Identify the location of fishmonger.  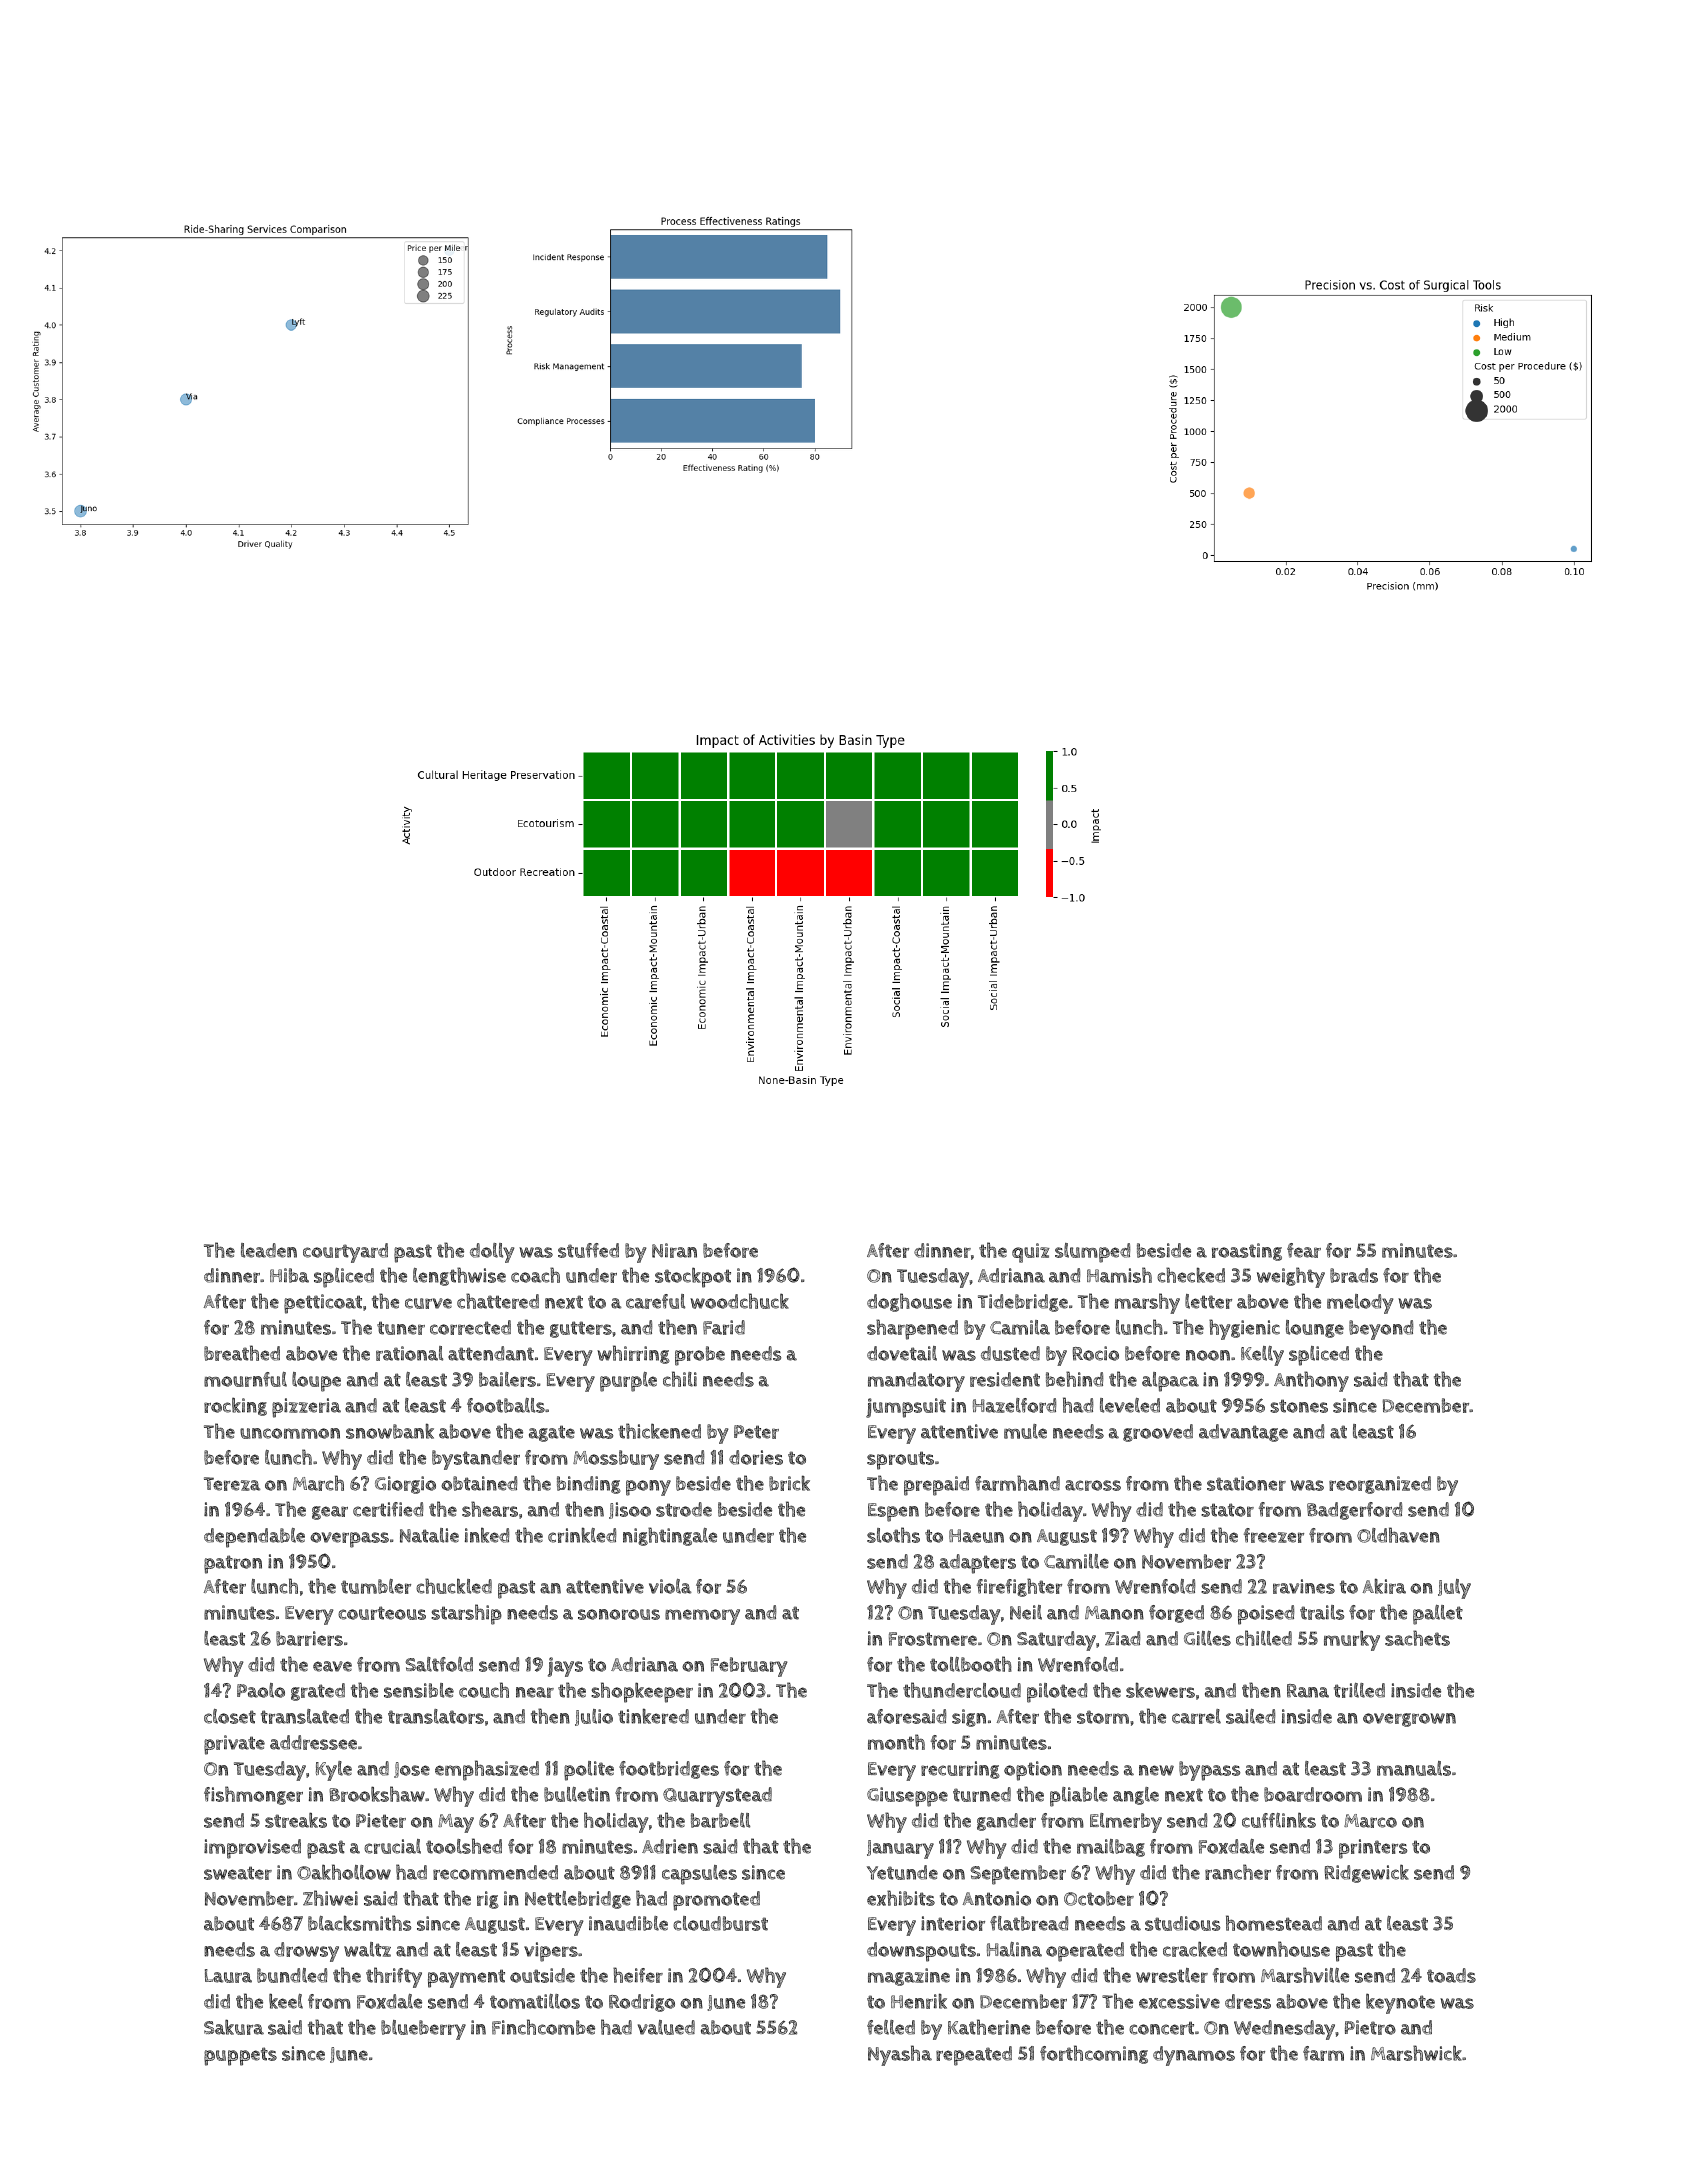
(253, 1795).
